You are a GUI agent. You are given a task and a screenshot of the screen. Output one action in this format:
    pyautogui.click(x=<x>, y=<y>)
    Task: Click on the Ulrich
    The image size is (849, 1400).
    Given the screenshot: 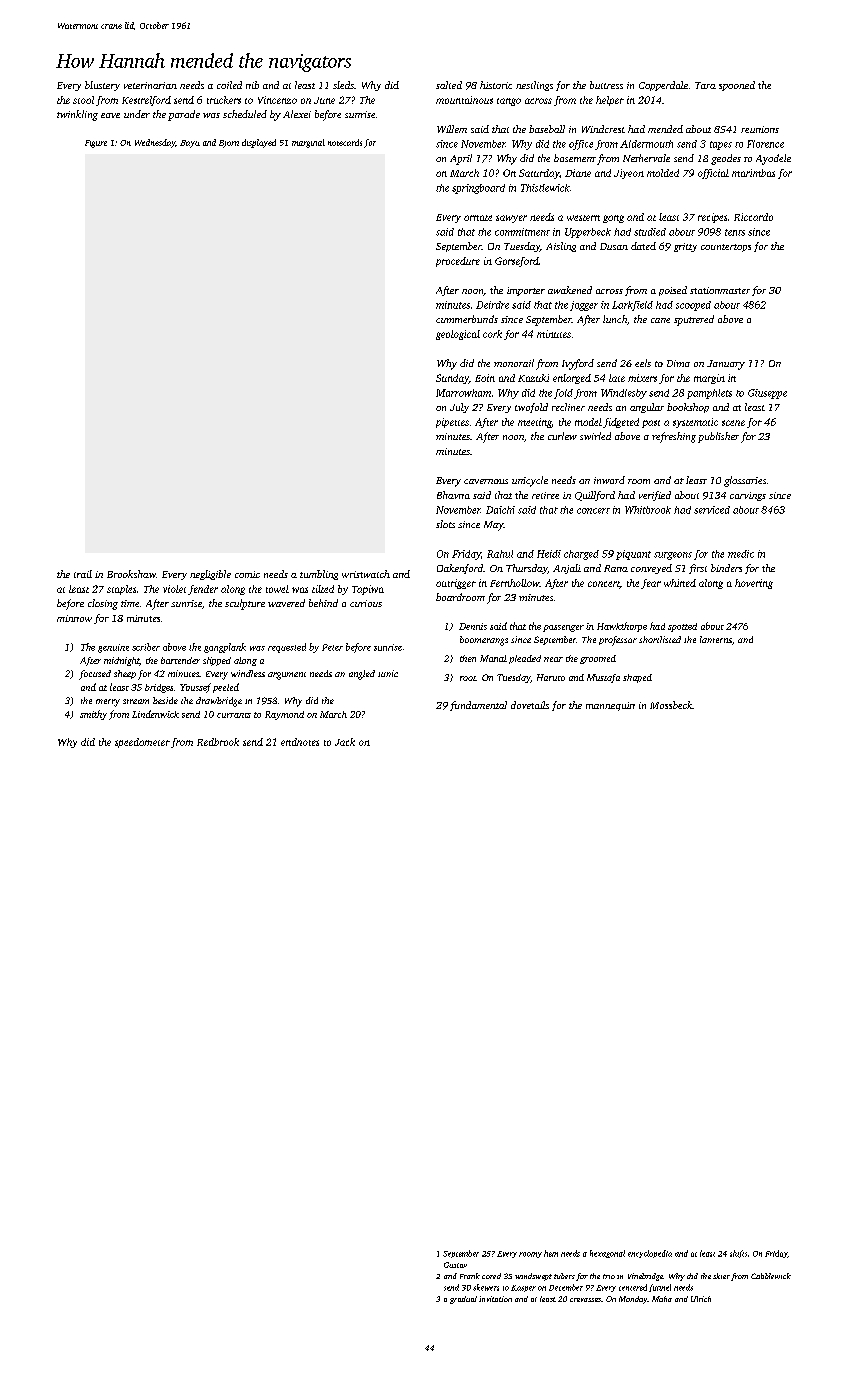 What is the action you would take?
    pyautogui.click(x=701, y=1299)
